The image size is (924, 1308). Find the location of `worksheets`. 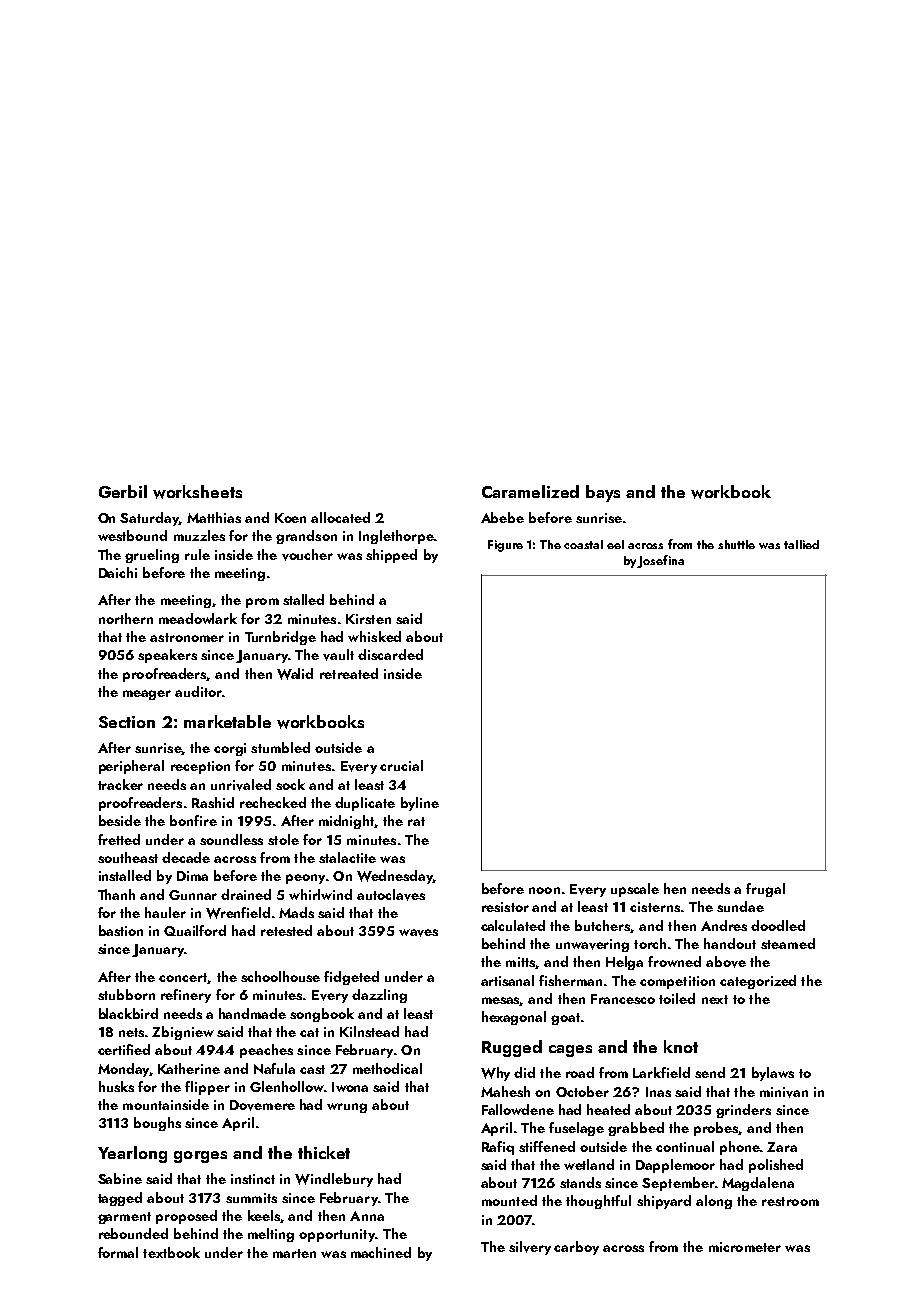

worksheets is located at coordinates (197, 492).
